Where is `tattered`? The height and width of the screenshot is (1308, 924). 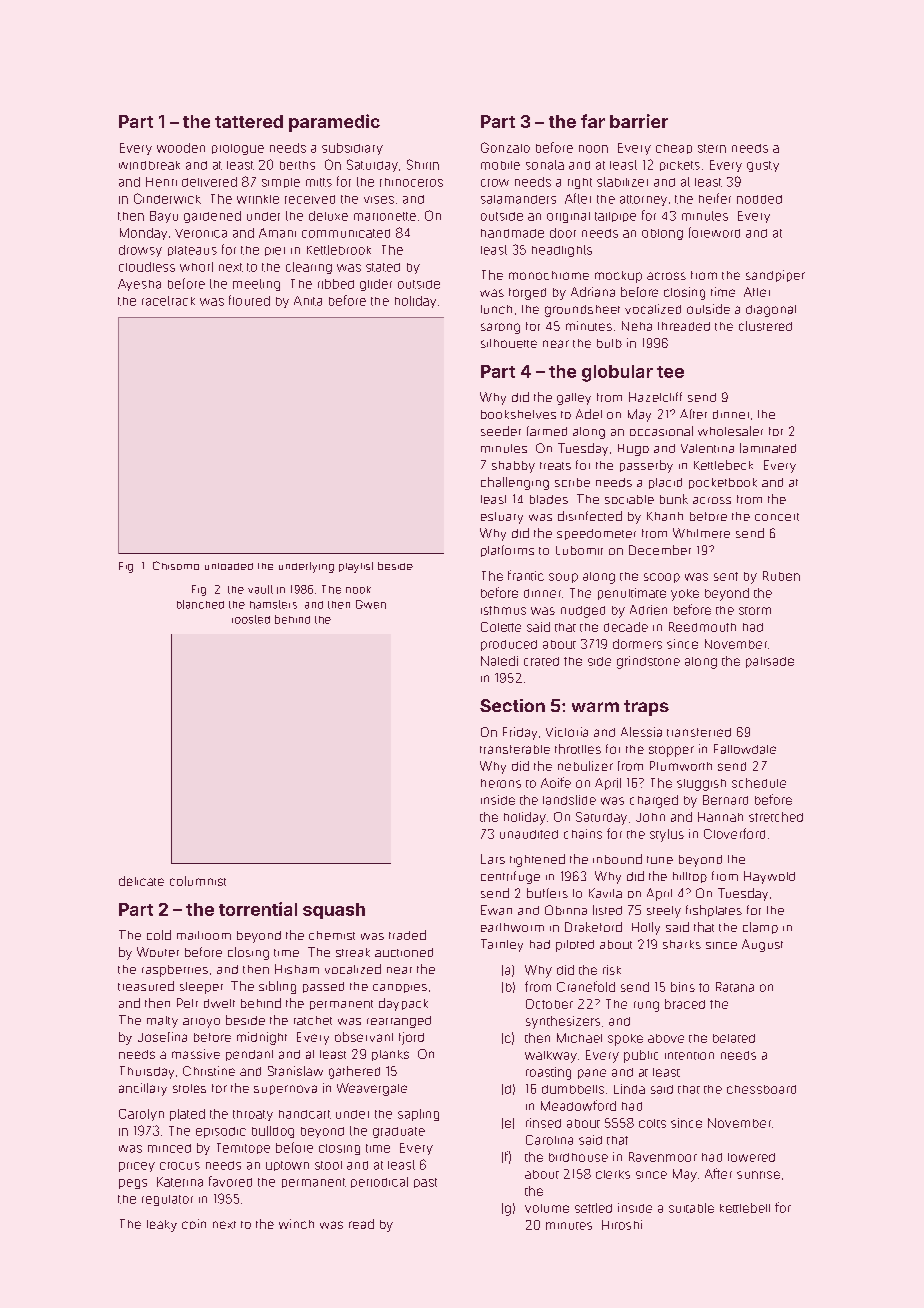
tattered is located at coordinates (249, 121).
